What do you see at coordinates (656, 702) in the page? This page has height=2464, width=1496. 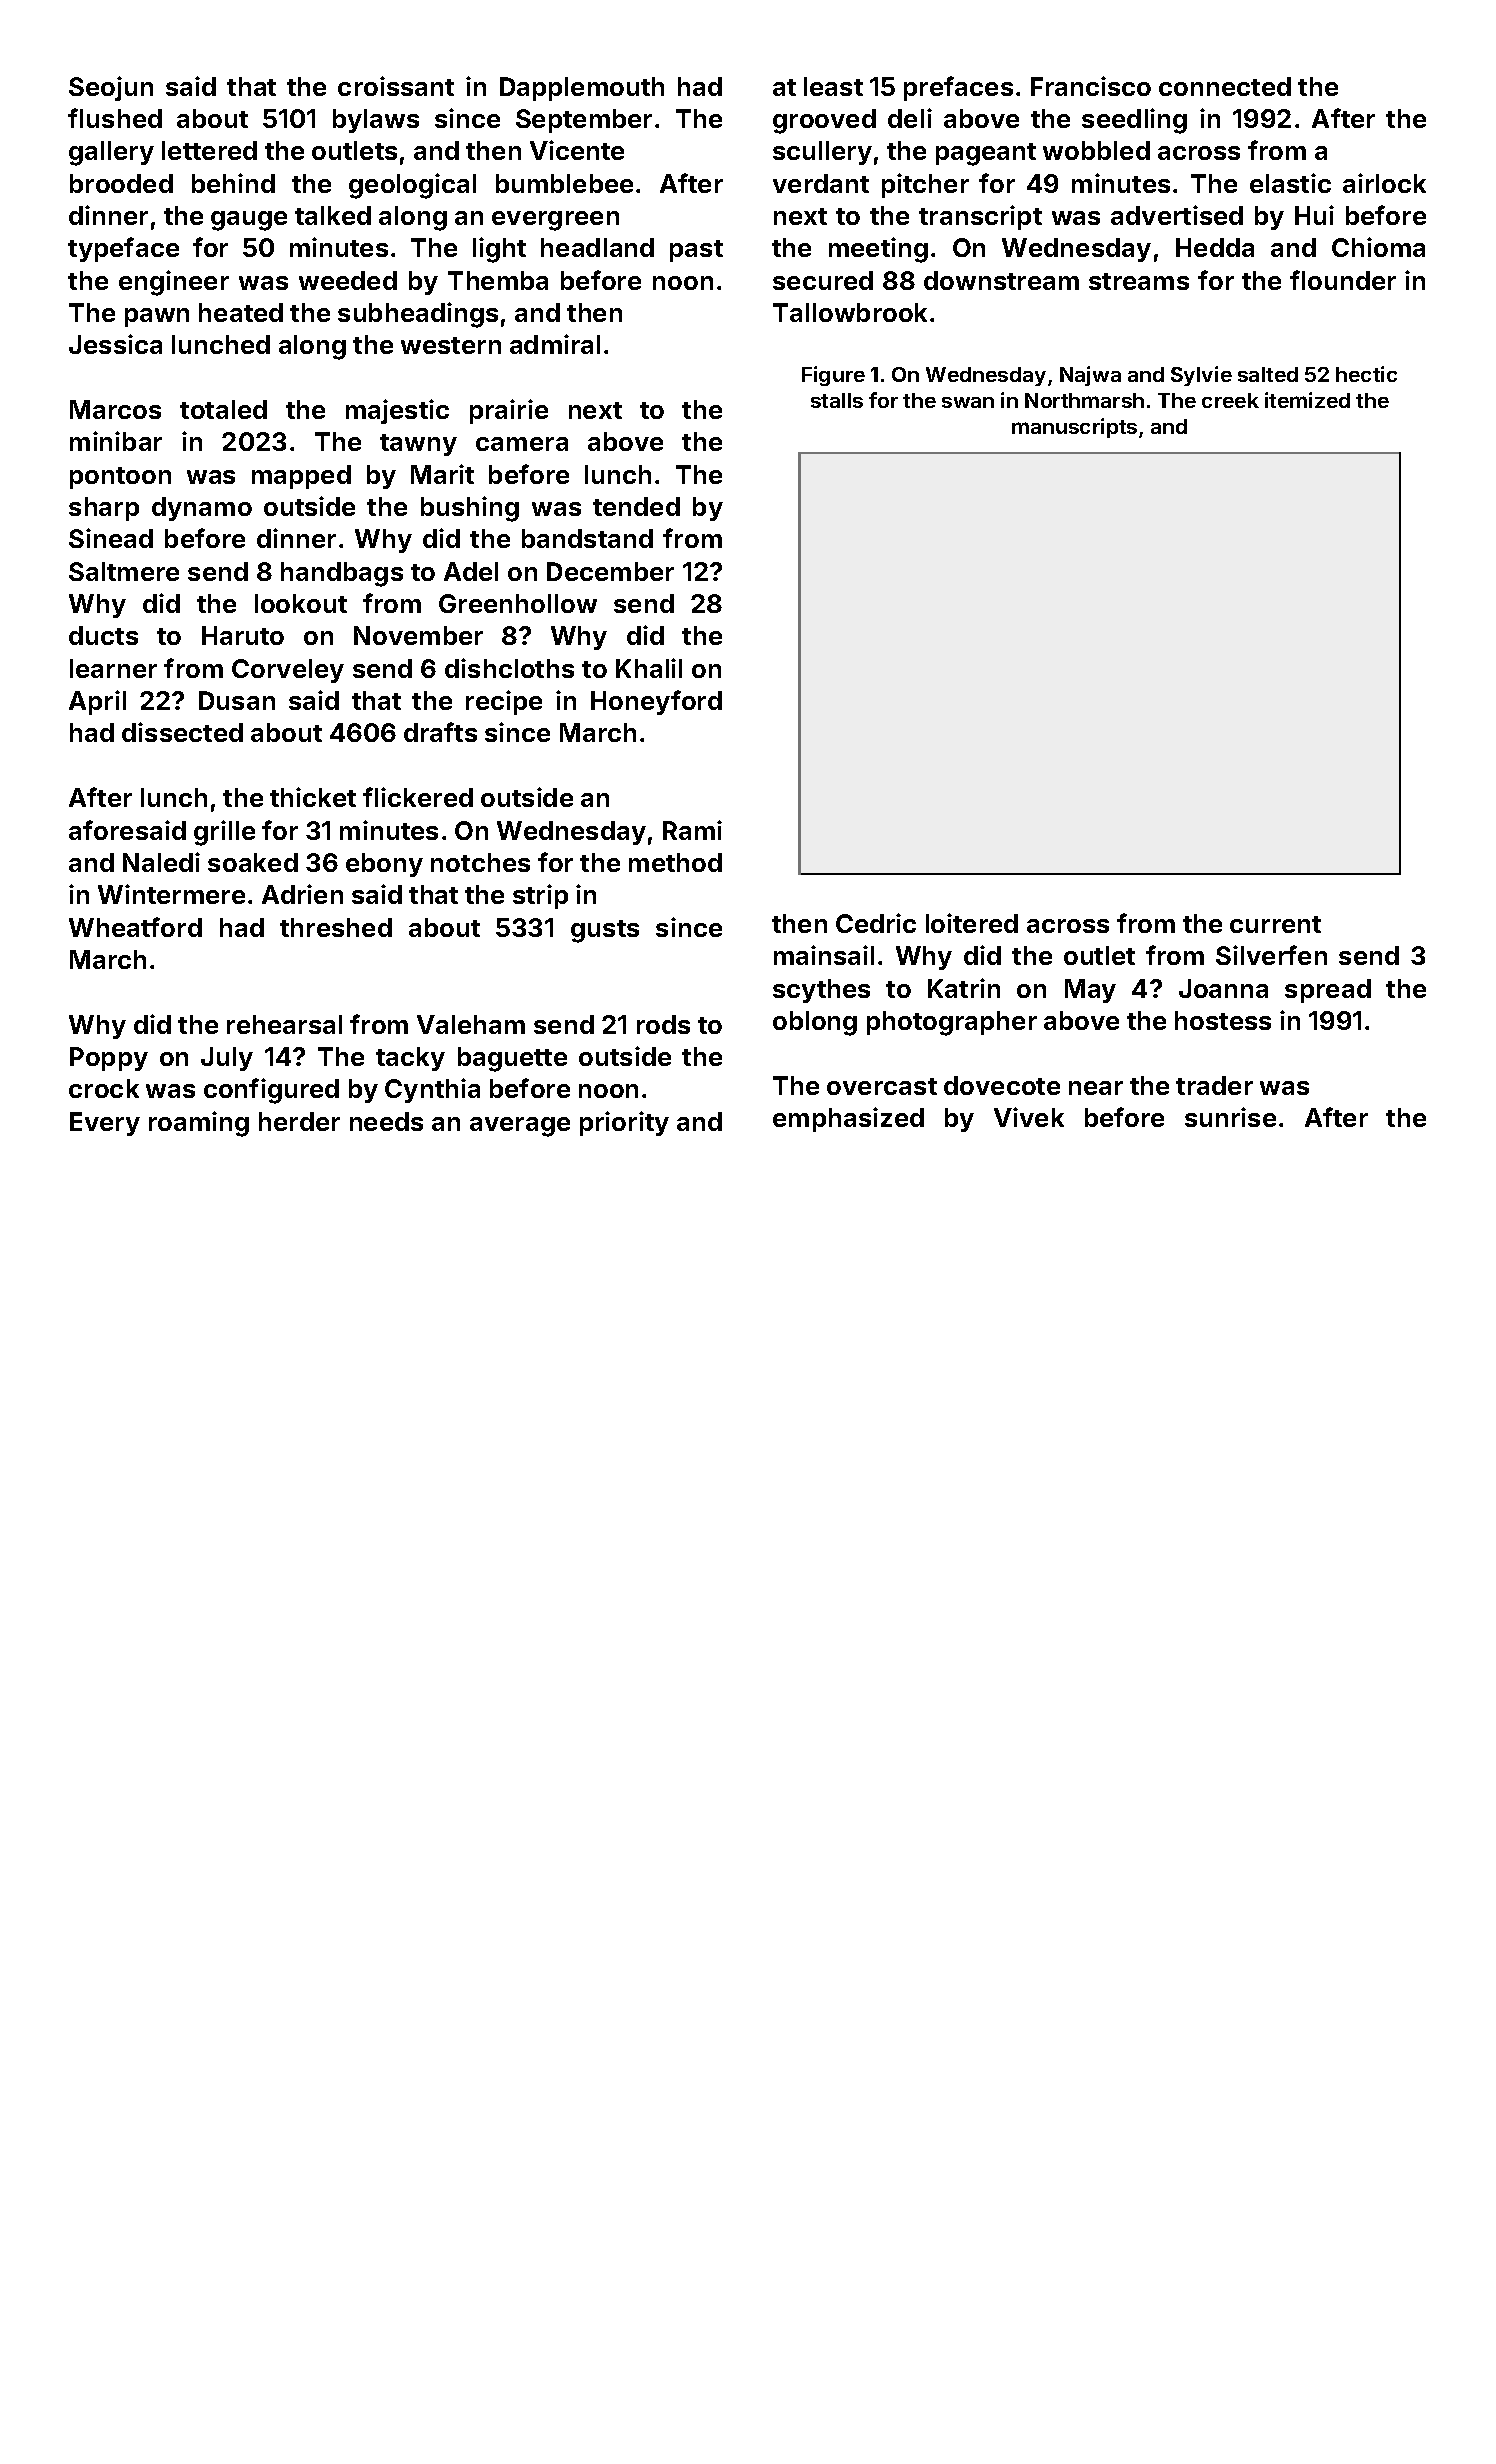 I see `Honeyford` at bounding box center [656, 702].
